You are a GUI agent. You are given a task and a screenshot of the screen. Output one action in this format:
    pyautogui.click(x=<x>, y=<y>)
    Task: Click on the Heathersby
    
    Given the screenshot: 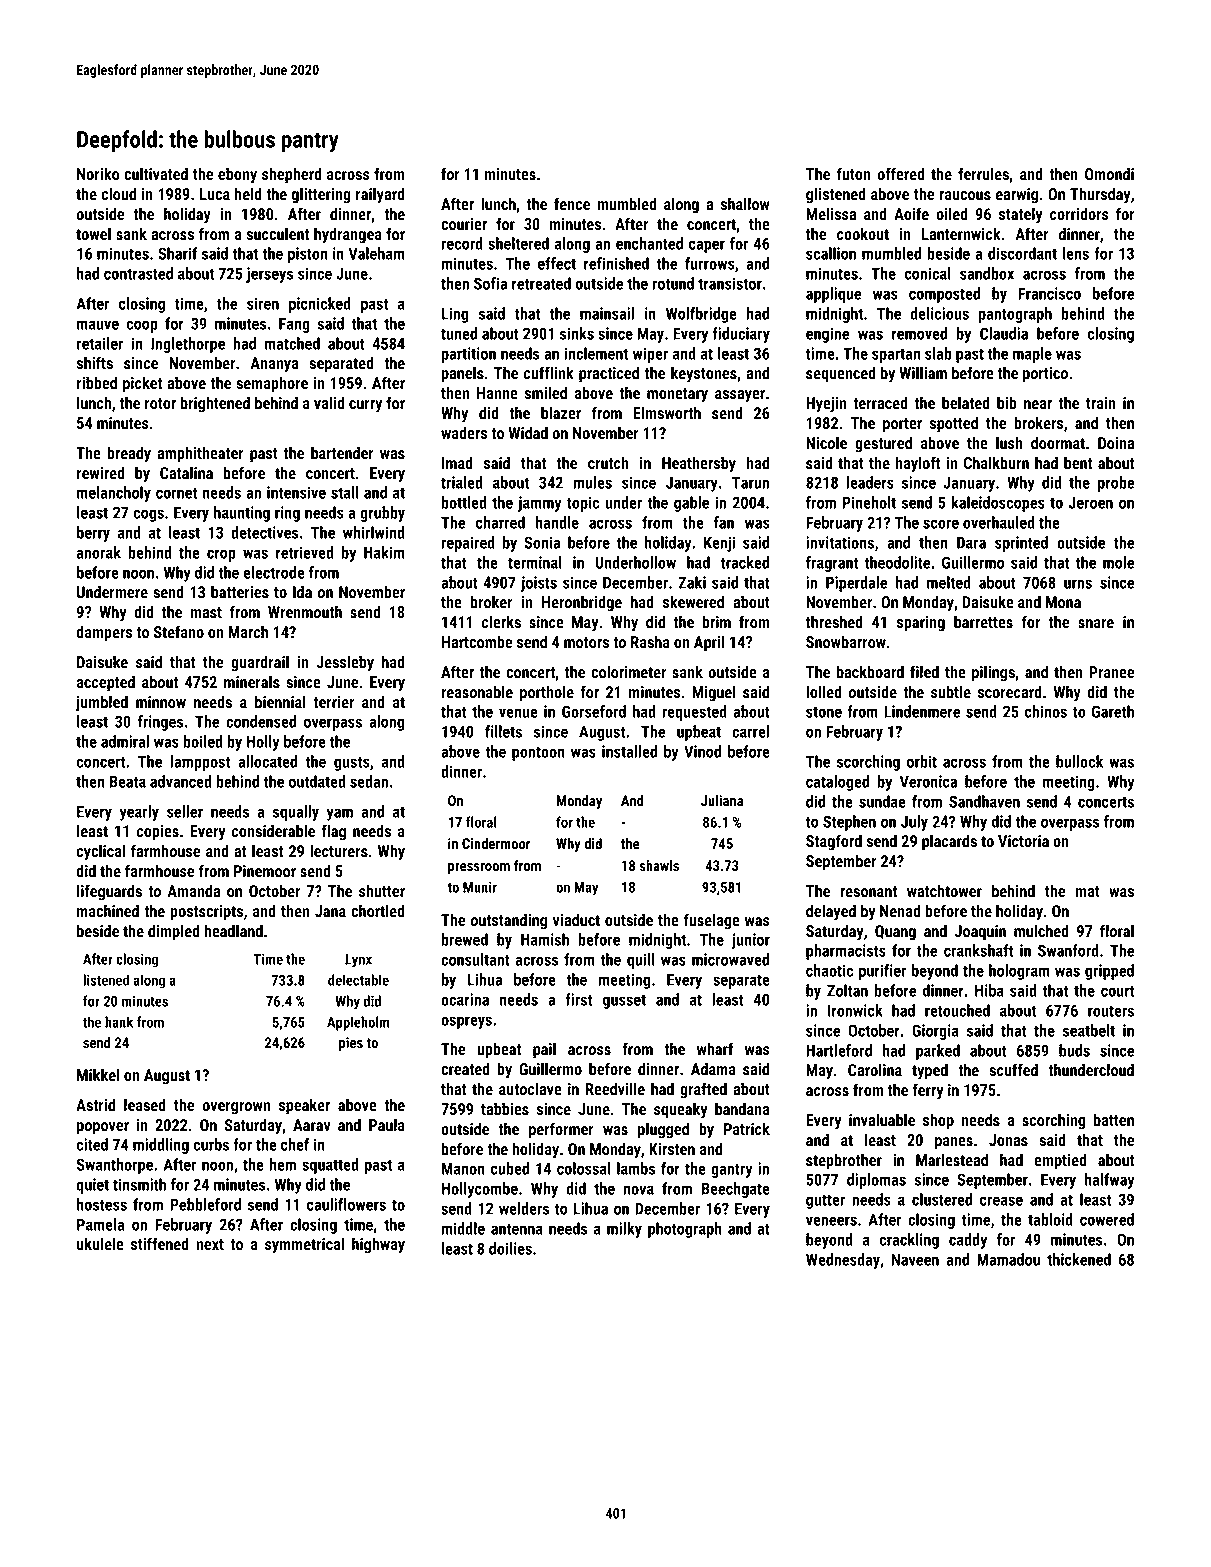 What is the action you would take?
    pyautogui.click(x=699, y=464)
